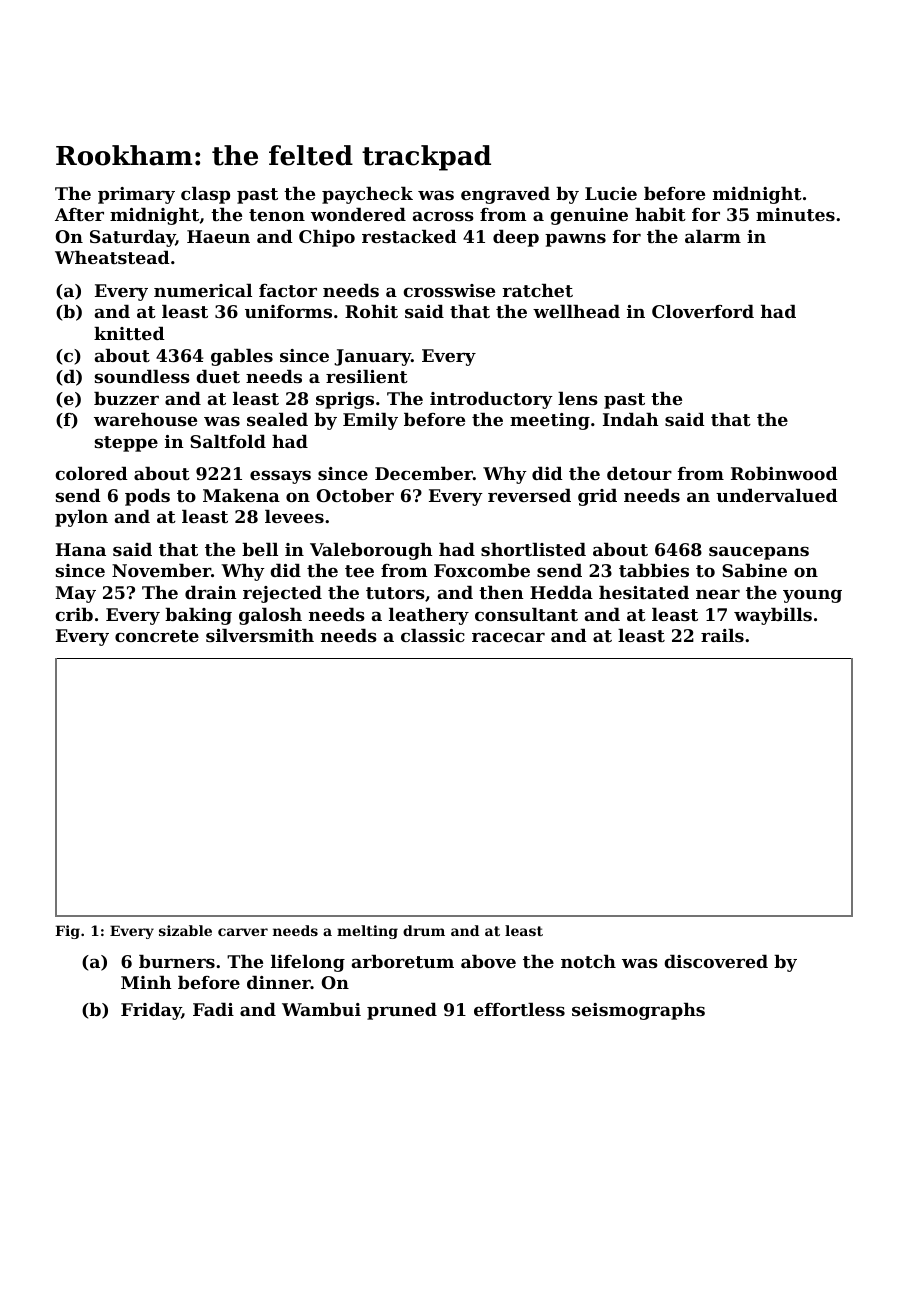  Describe the element at coordinates (759, 553) in the image. I see `saucepans` at that location.
